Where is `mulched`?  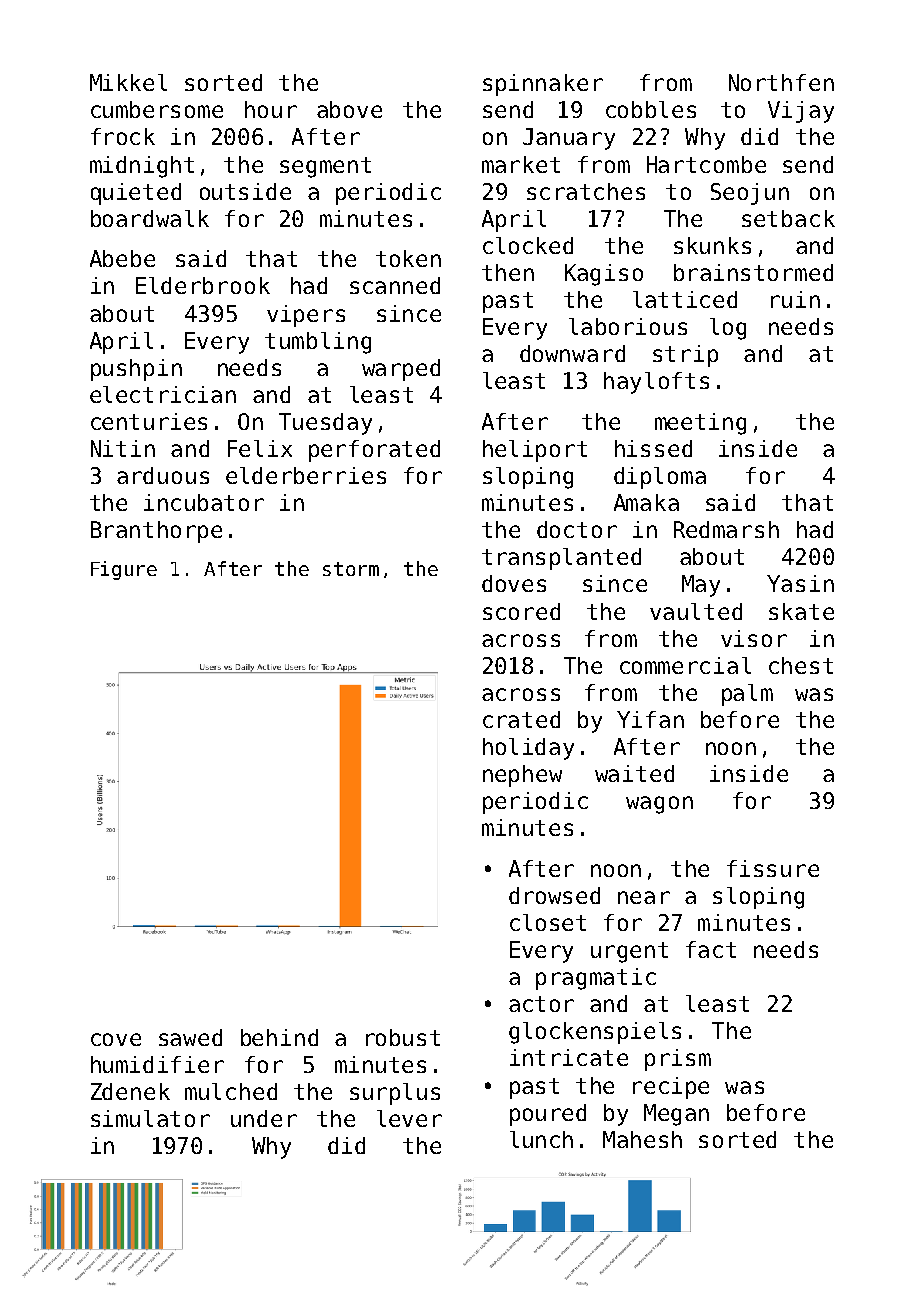
mulched is located at coordinates (231, 1091).
